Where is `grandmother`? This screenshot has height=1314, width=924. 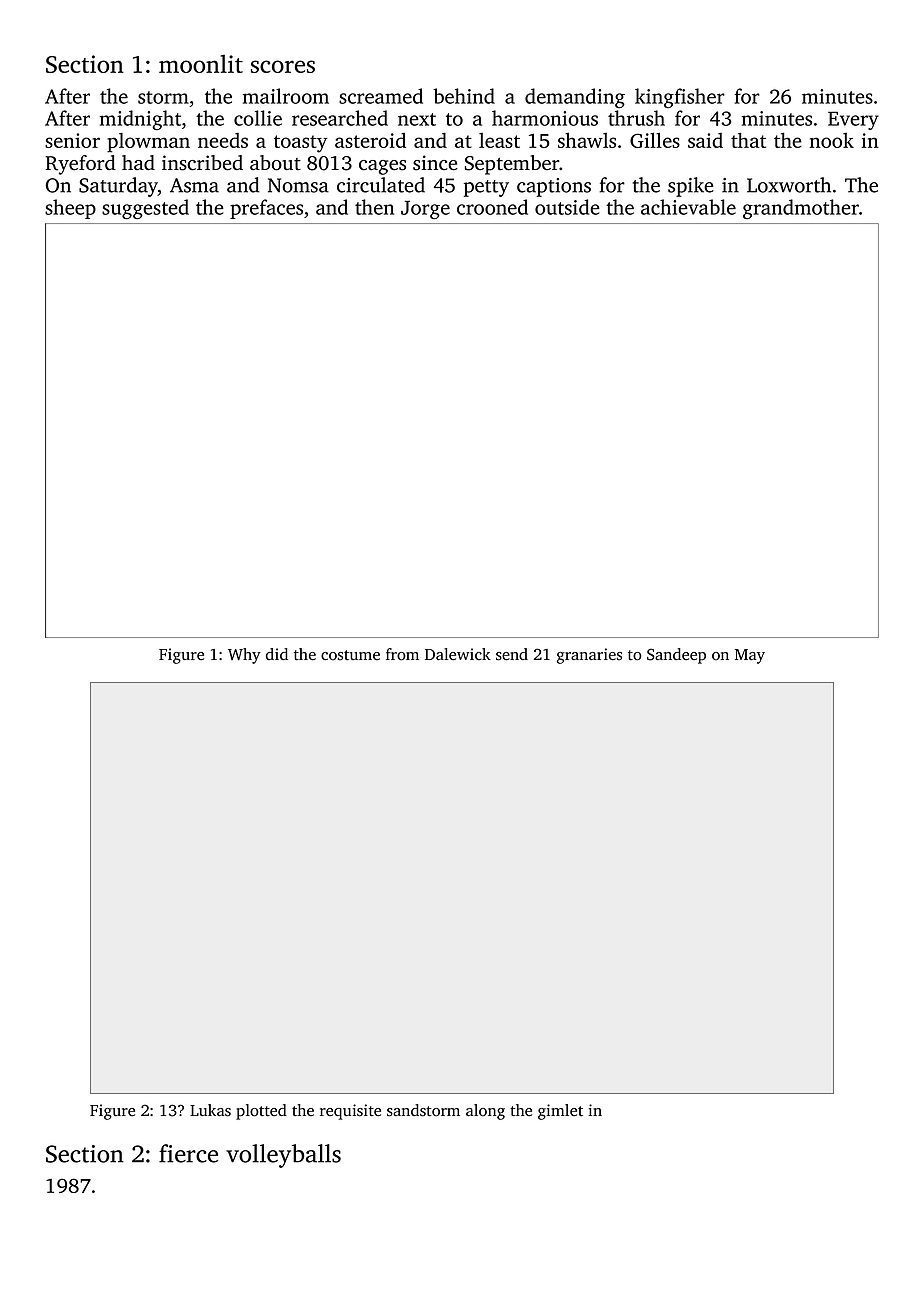 grandmother is located at coordinates (801, 209).
